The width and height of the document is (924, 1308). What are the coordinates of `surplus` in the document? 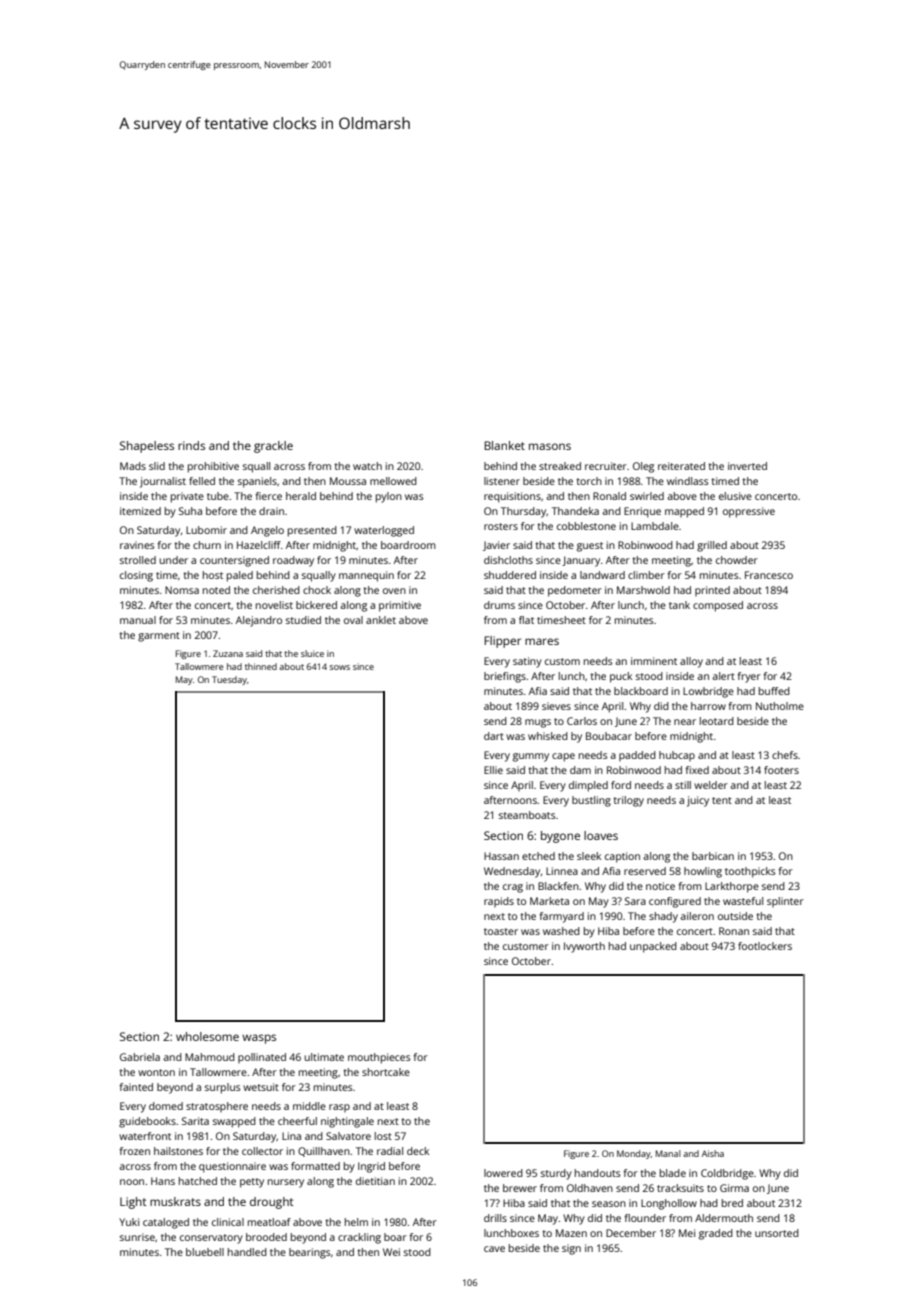 It's located at (223, 1088).
